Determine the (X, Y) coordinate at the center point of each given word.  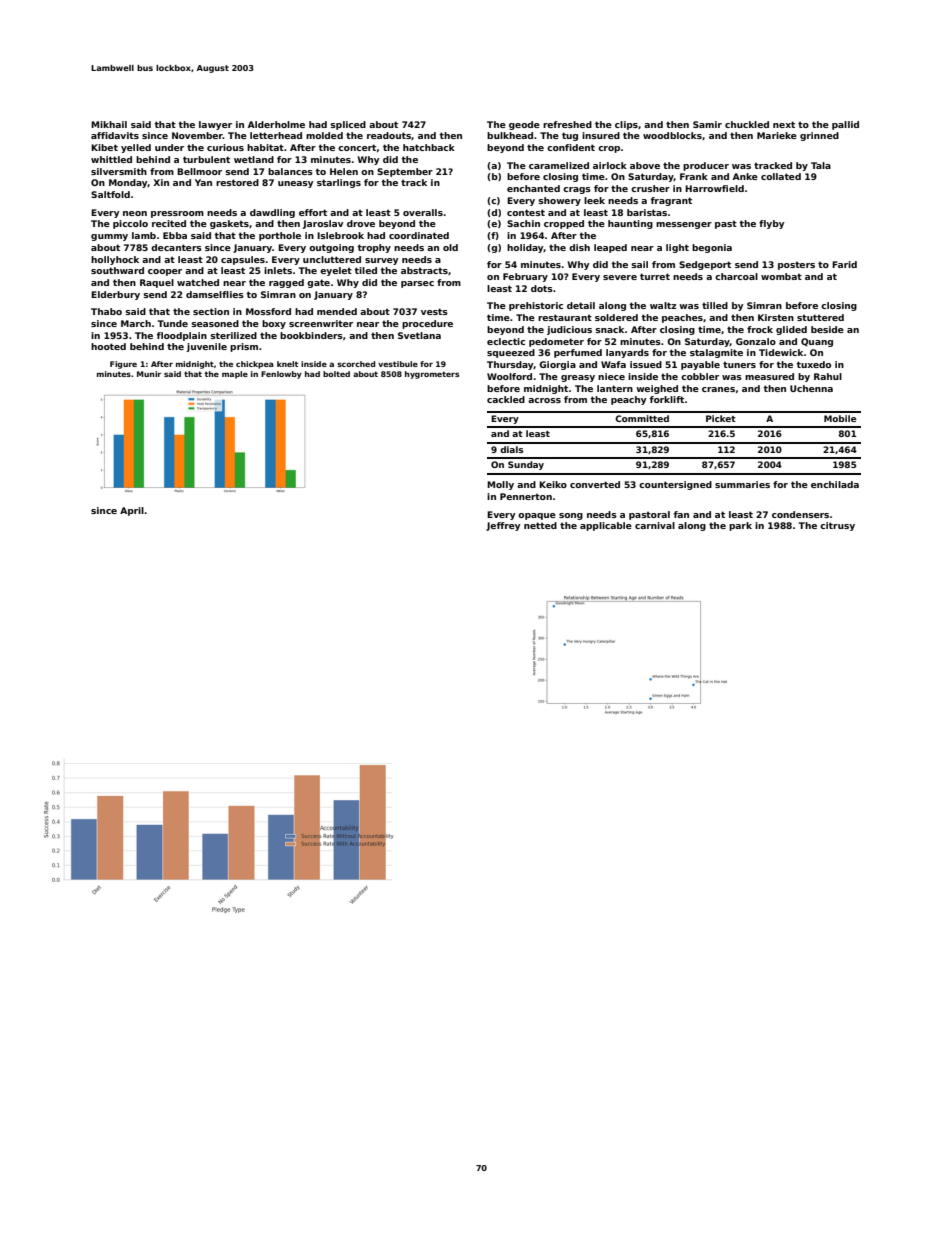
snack (609, 329)
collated (781, 176)
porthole (280, 236)
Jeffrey (503, 526)
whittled (111, 159)
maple (235, 375)
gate (318, 283)
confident (571, 147)
